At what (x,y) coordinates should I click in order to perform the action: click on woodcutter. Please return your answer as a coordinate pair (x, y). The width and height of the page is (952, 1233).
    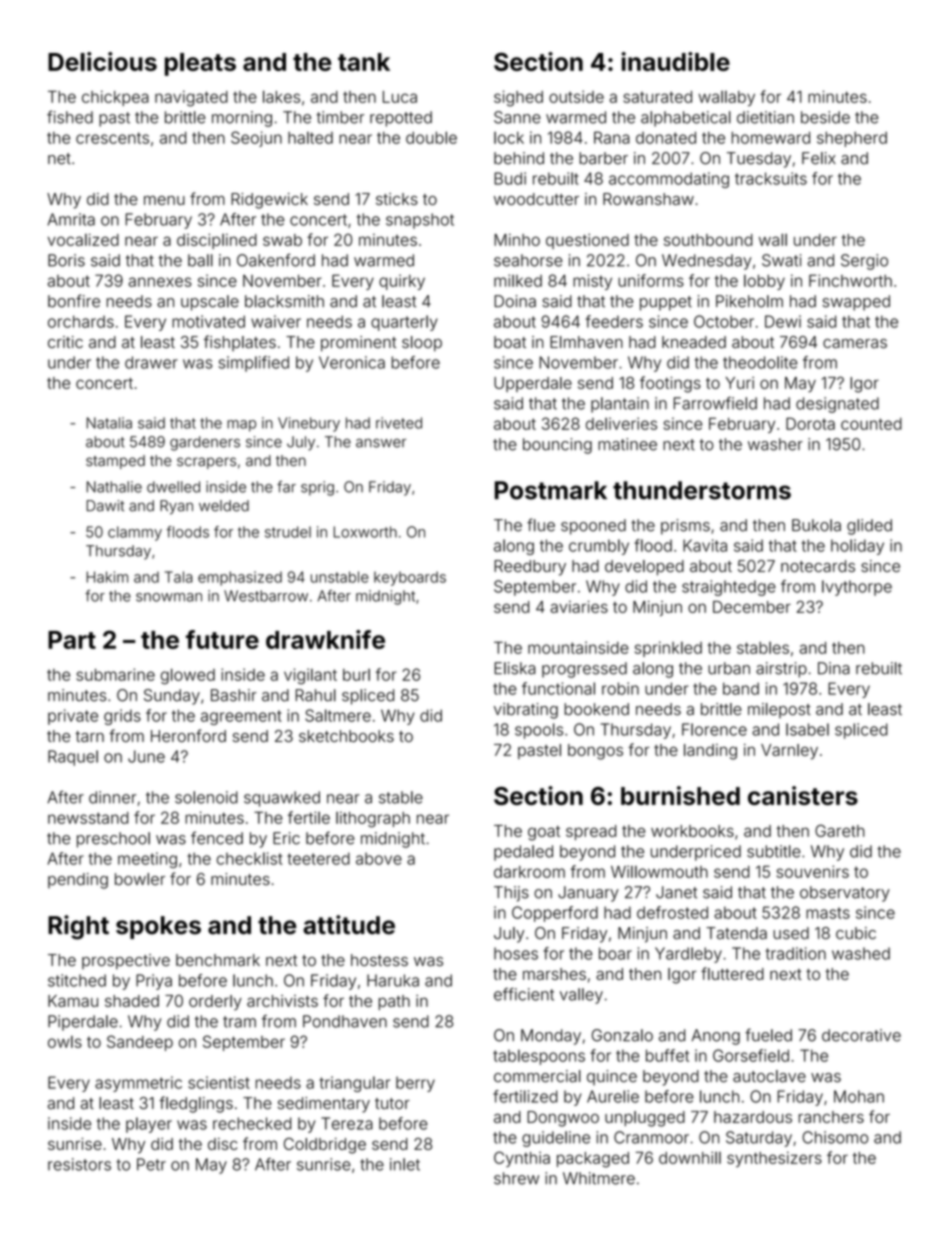
    Looking at the image, I should click on (536, 199).
